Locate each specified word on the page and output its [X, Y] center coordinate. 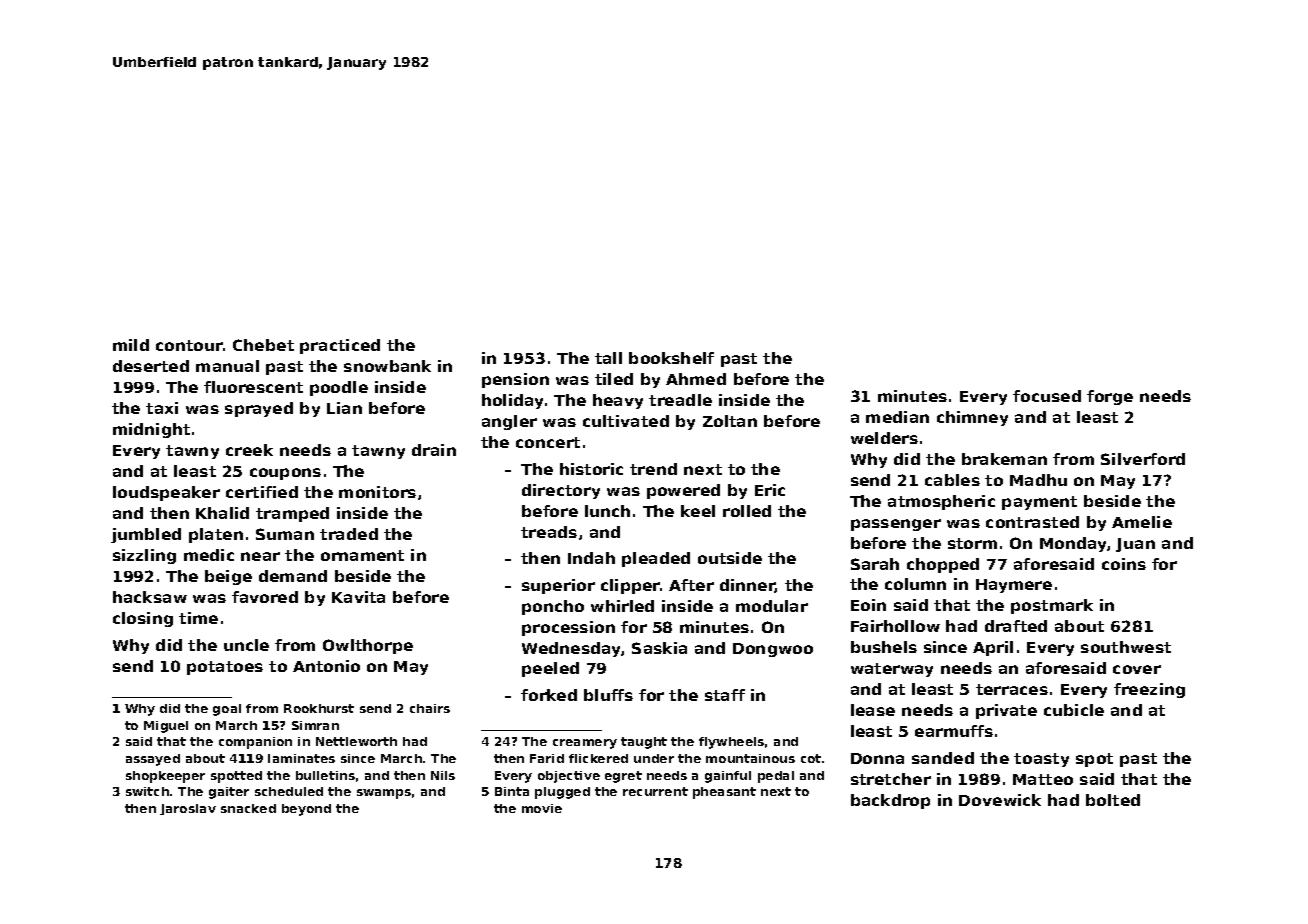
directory [561, 491]
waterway [892, 670]
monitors [377, 492]
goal [227, 710]
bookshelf [671, 358]
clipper [630, 586]
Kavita [358, 597]
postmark [1052, 606]
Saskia [659, 648]
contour [189, 345]
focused [1047, 396]
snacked [248, 808]
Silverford [1143, 459]
